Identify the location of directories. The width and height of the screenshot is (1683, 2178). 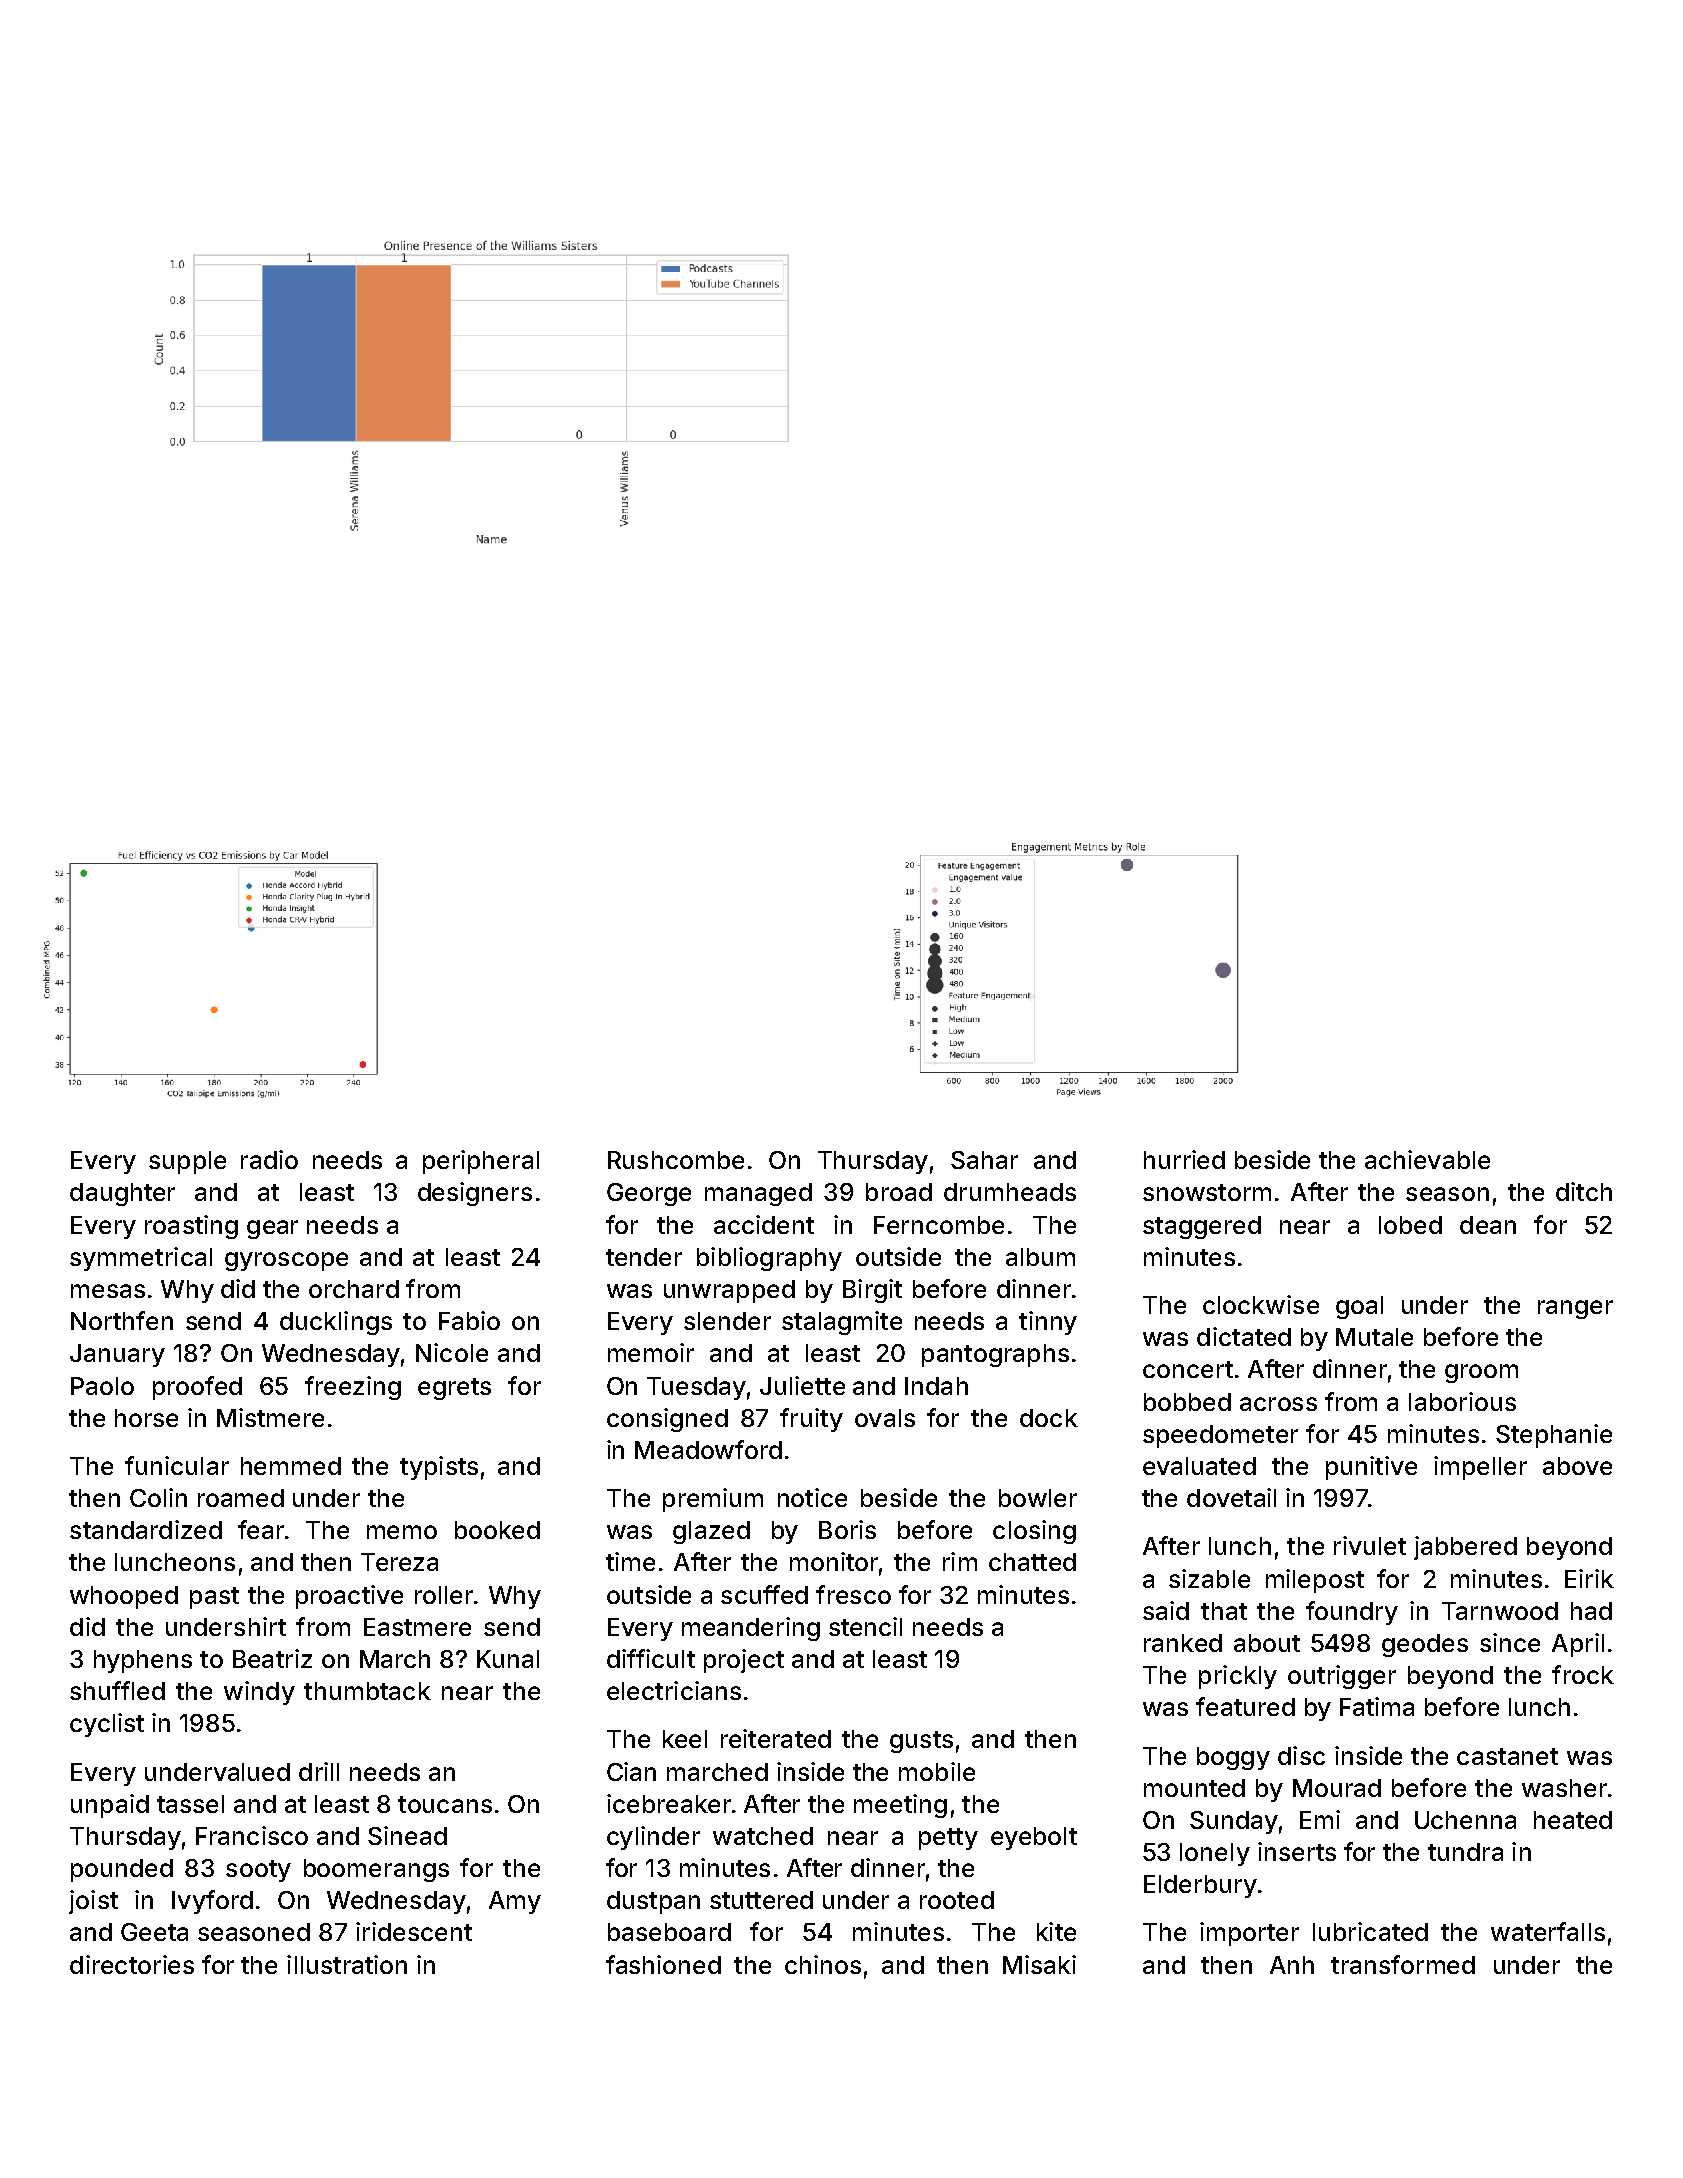
(132, 1964).
